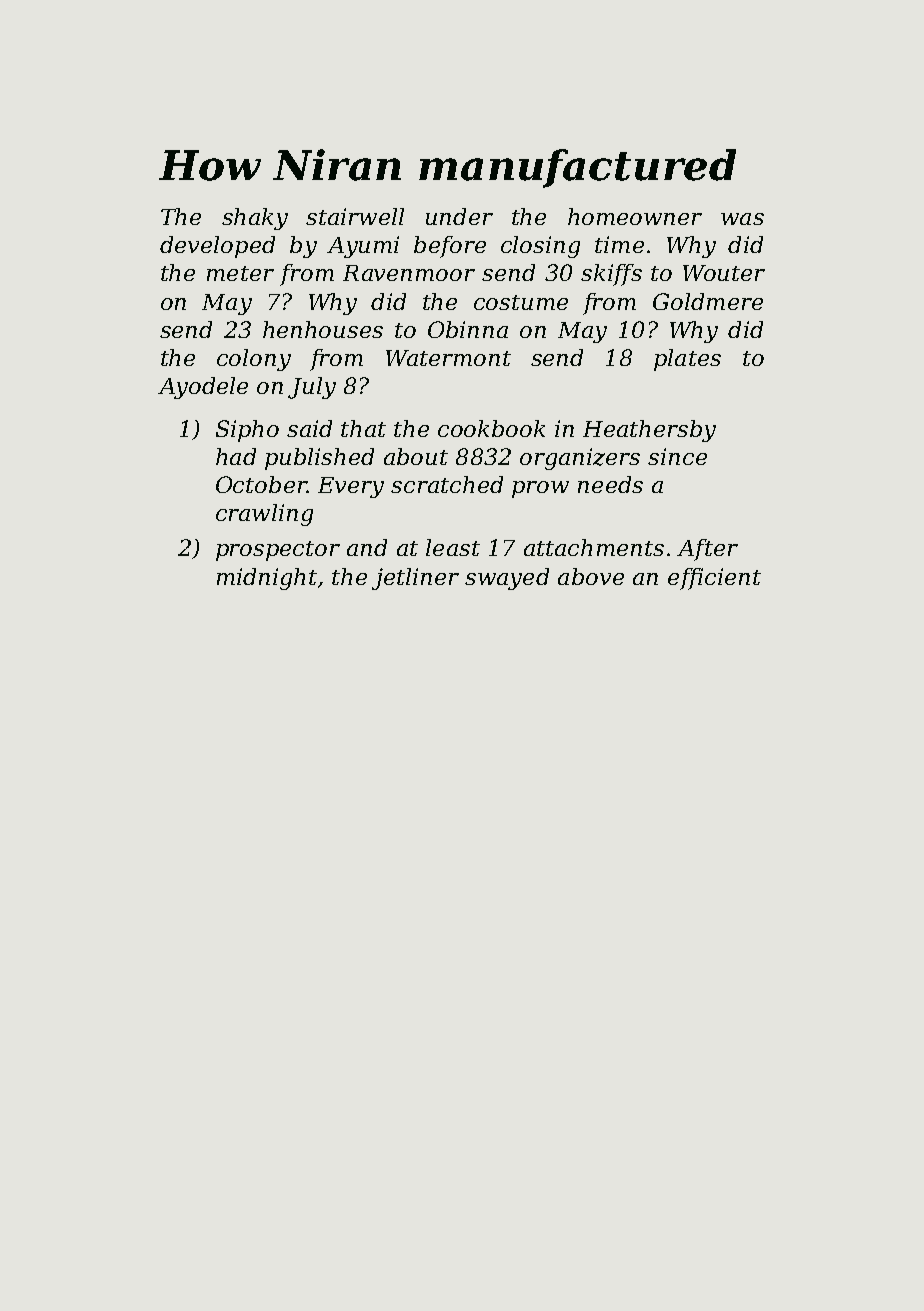 The height and width of the document is (1311, 924). Describe the element at coordinates (507, 579) in the document. I see `swayed` at that location.
